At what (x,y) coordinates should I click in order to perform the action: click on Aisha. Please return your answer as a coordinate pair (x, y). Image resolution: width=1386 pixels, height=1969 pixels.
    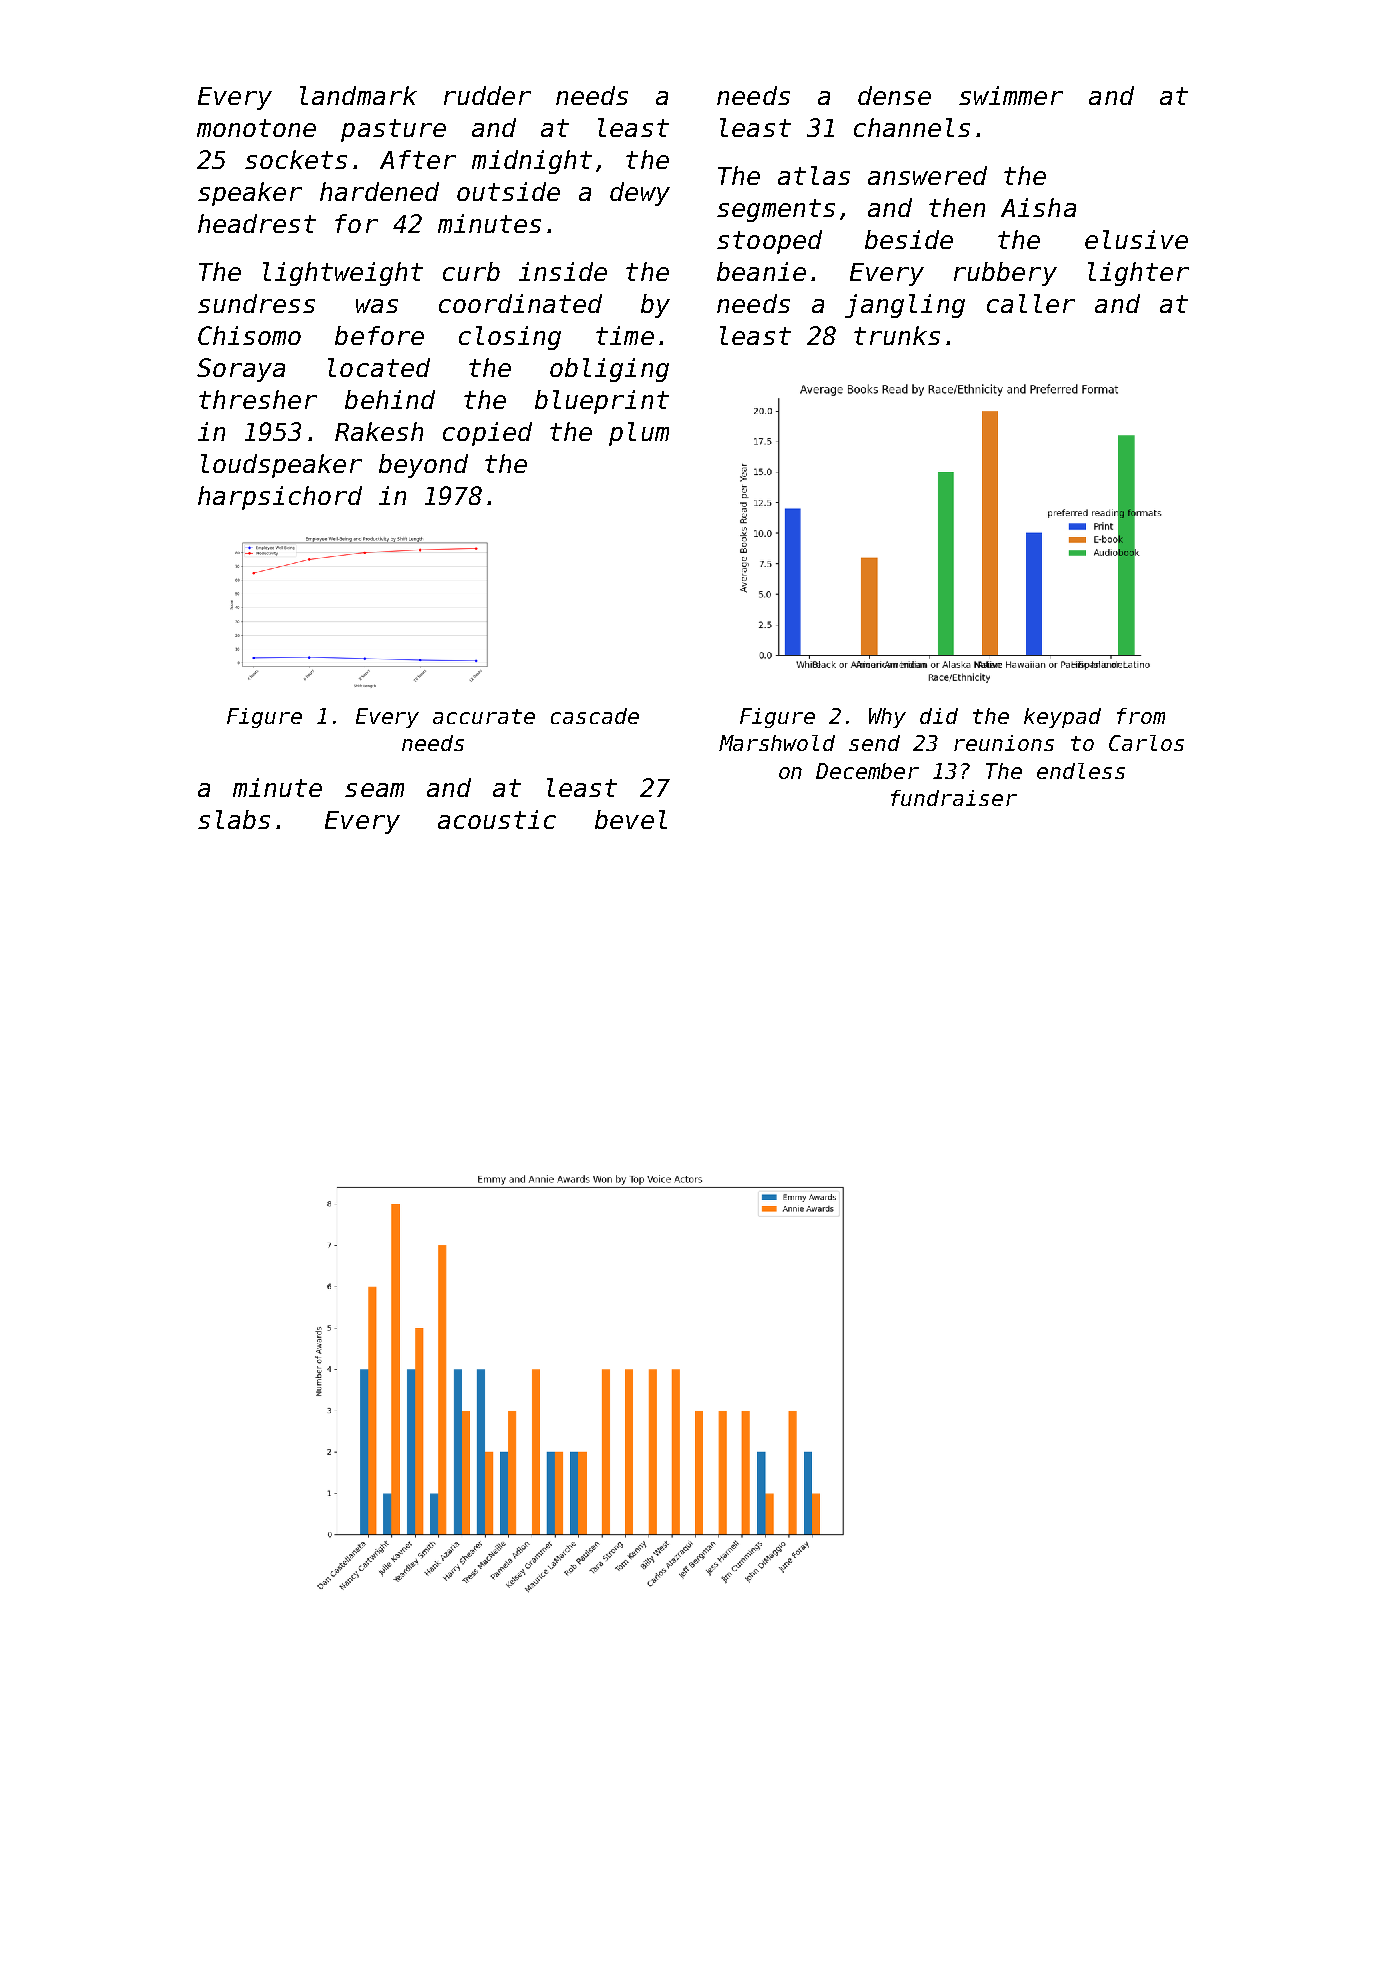
    Looking at the image, I should click on (1038, 207).
